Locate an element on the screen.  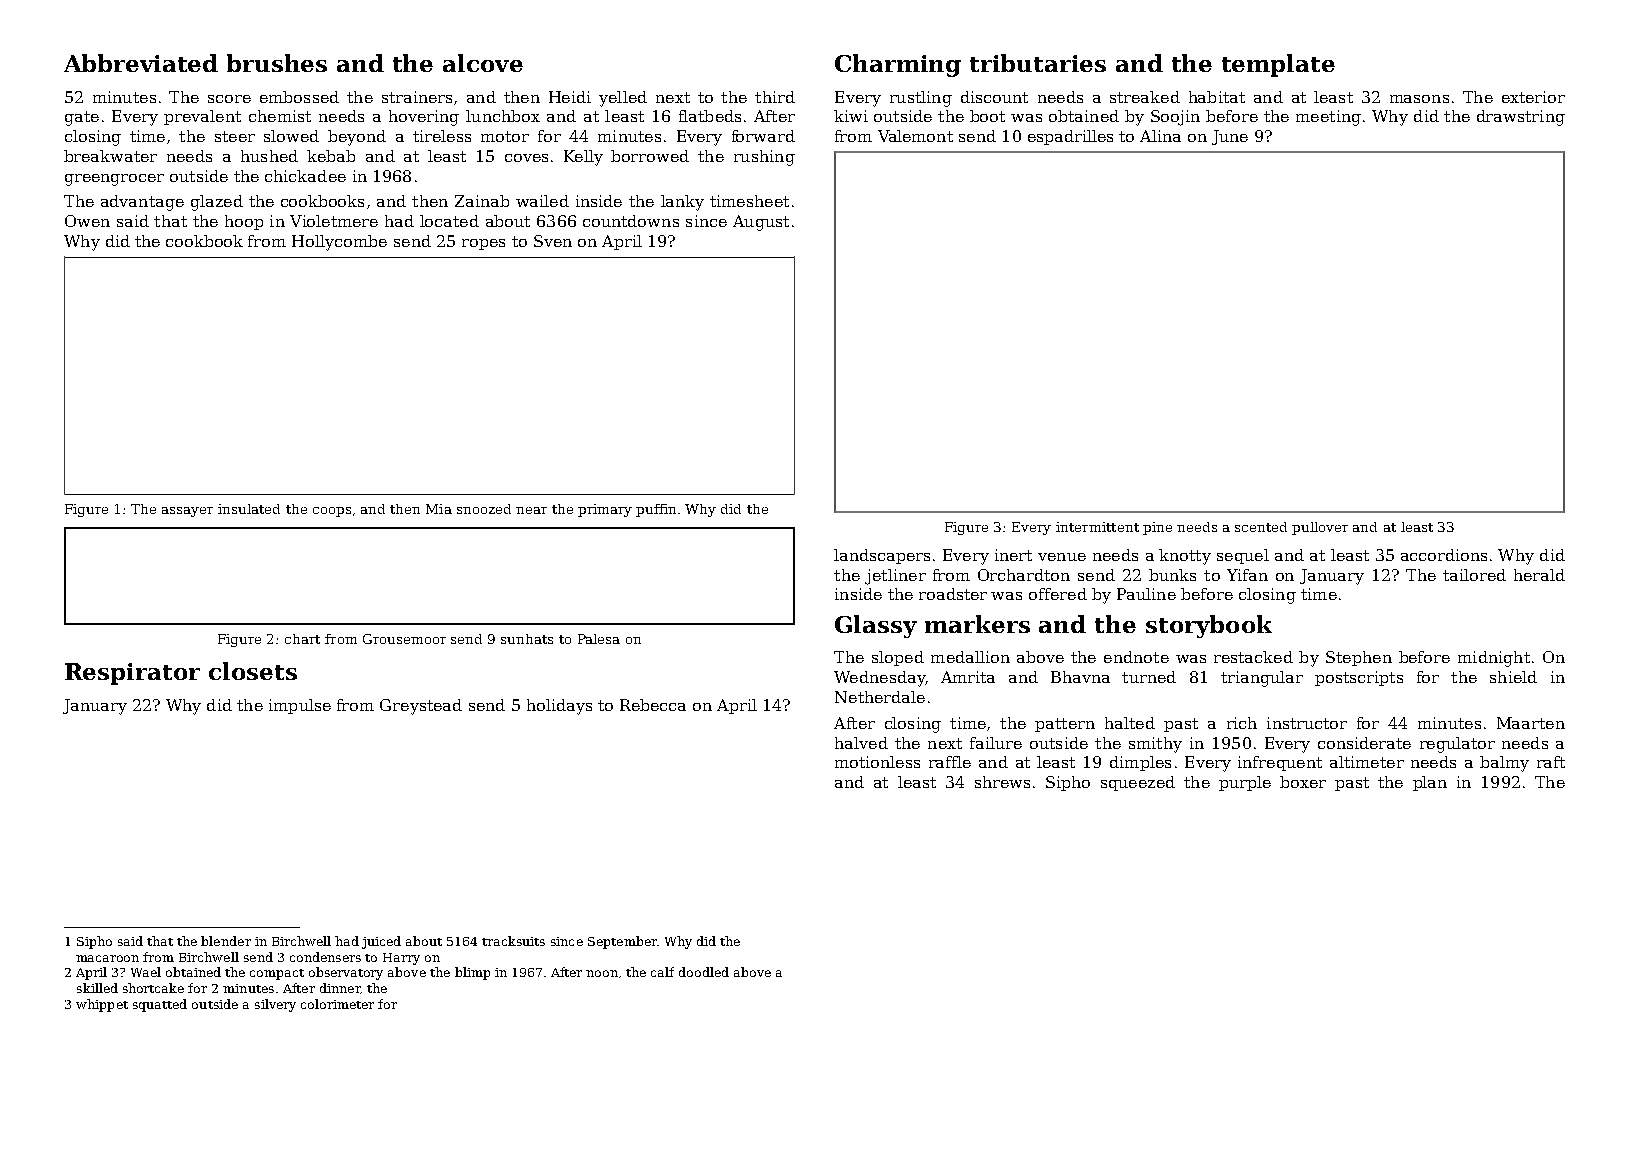
boxer is located at coordinates (1303, 782).
